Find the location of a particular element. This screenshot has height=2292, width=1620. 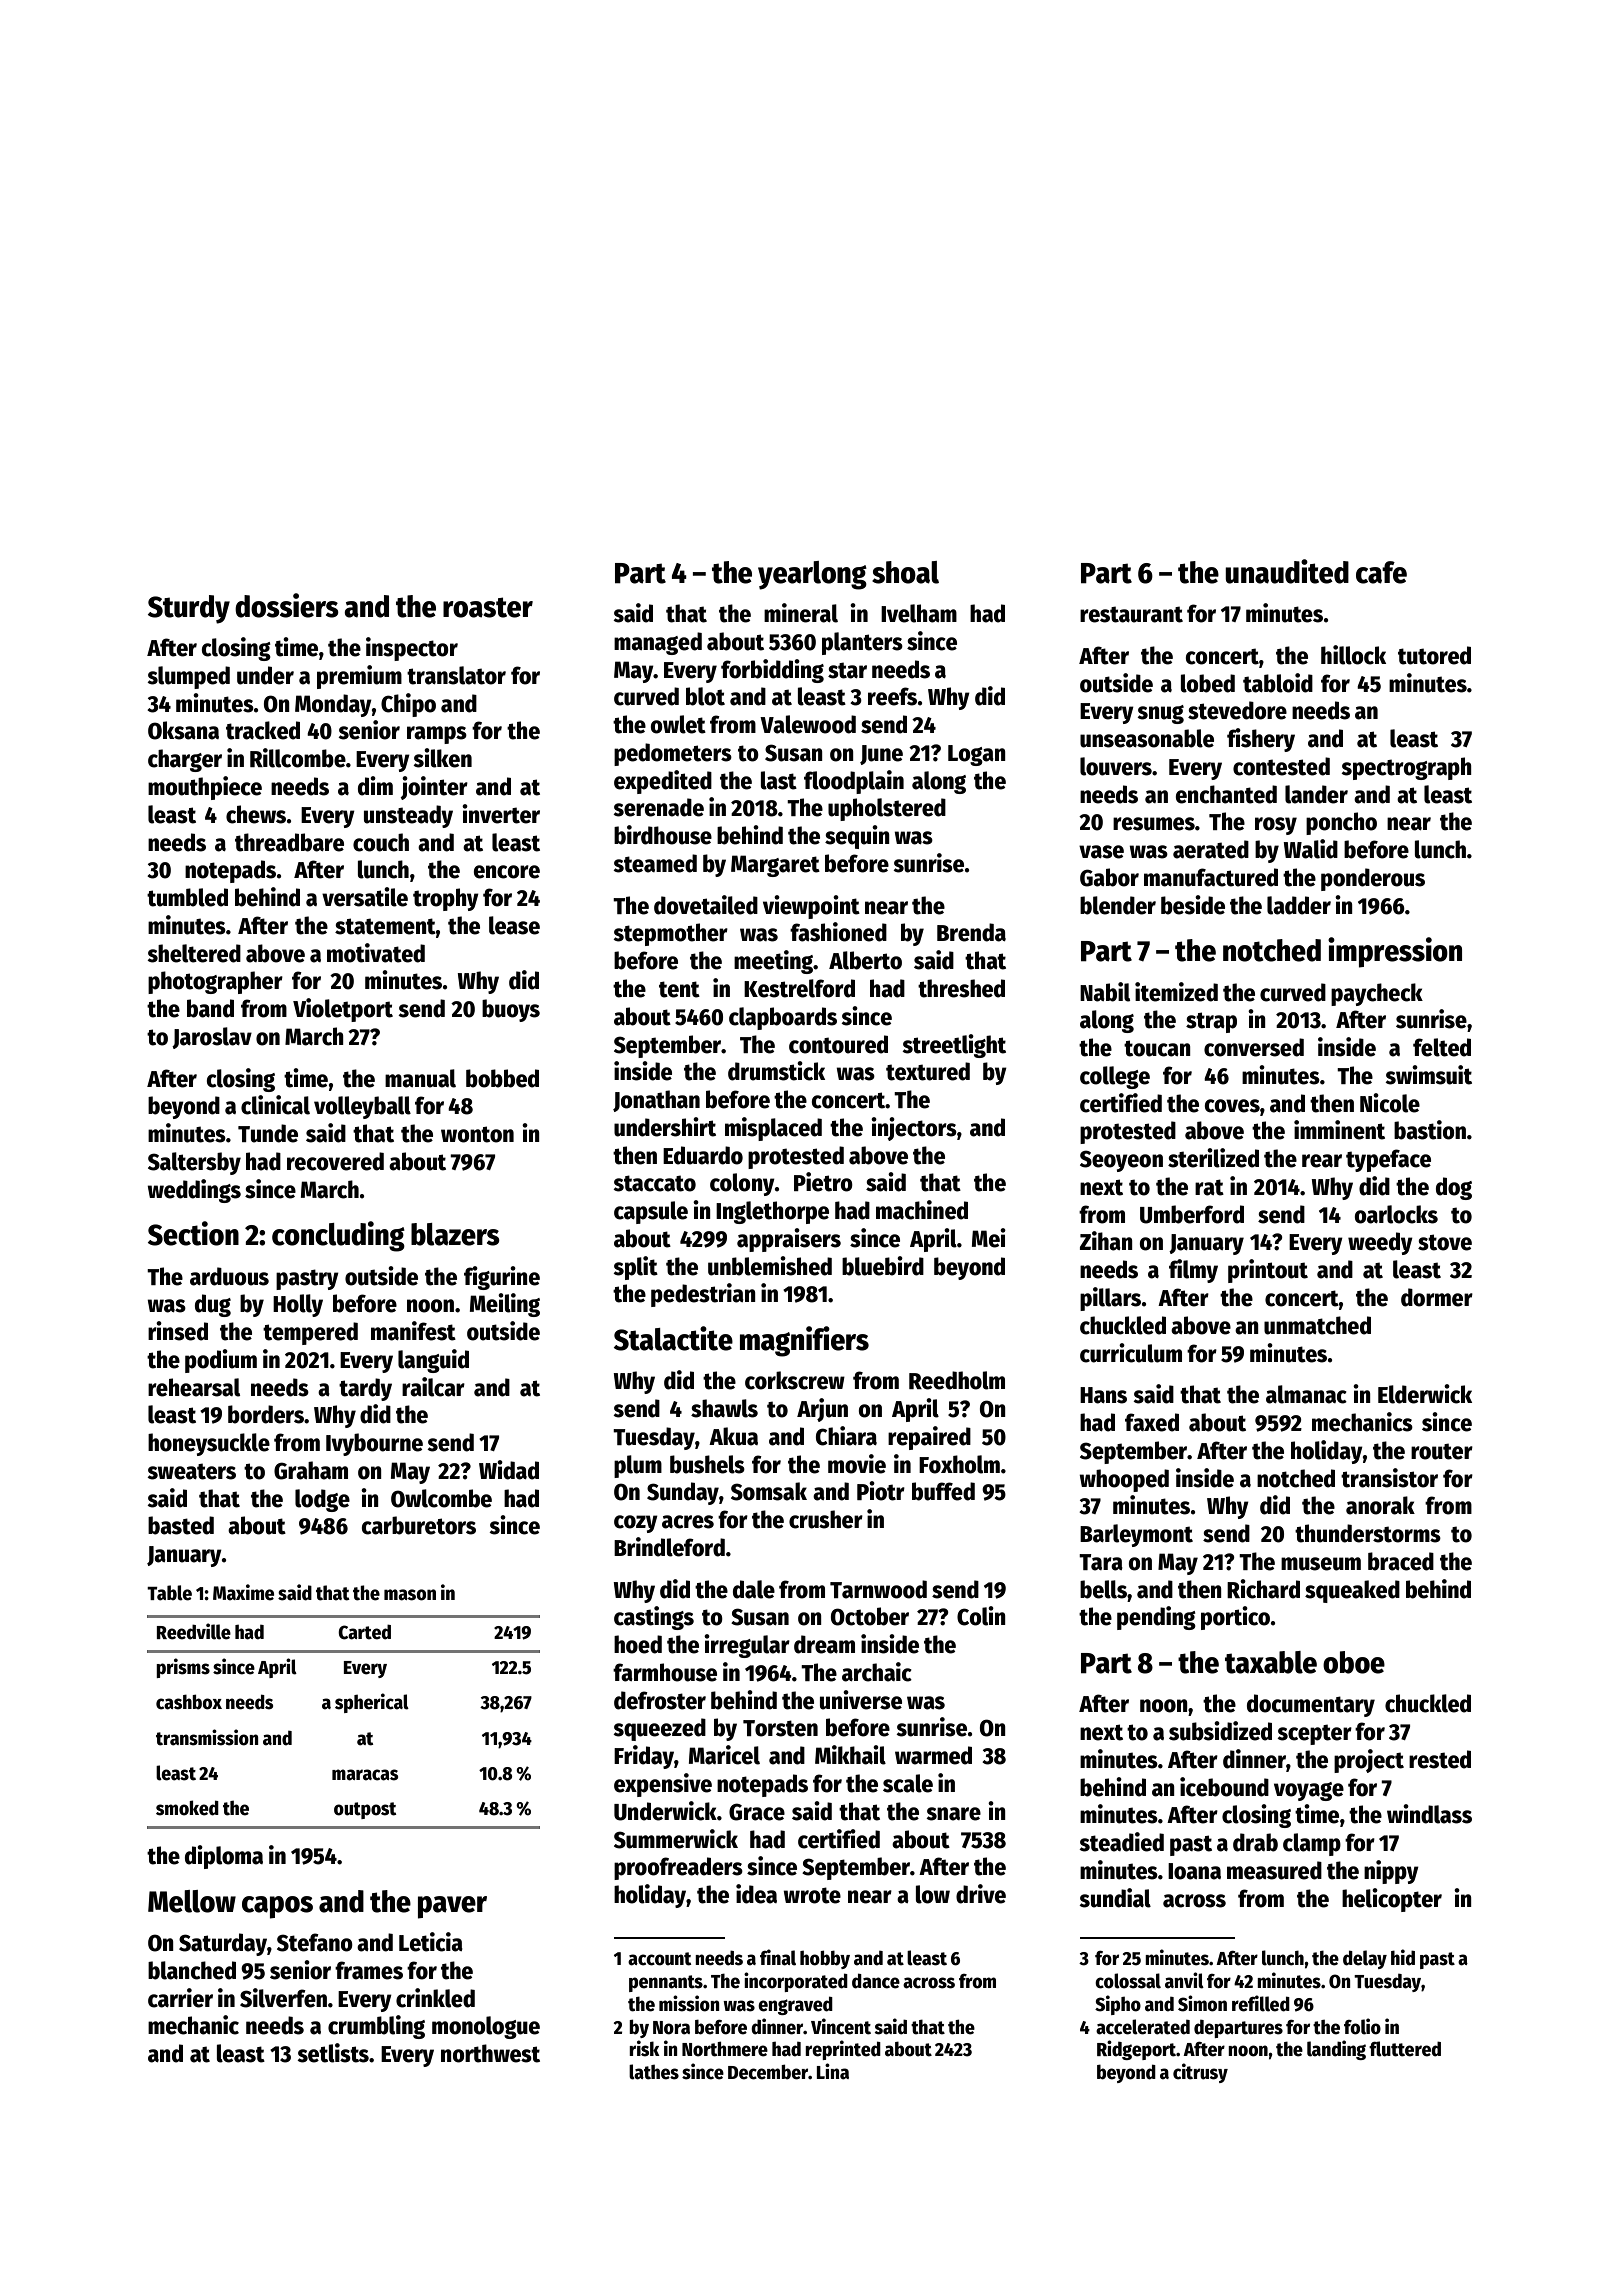

diploma is located at coordinates (224, 1857).
